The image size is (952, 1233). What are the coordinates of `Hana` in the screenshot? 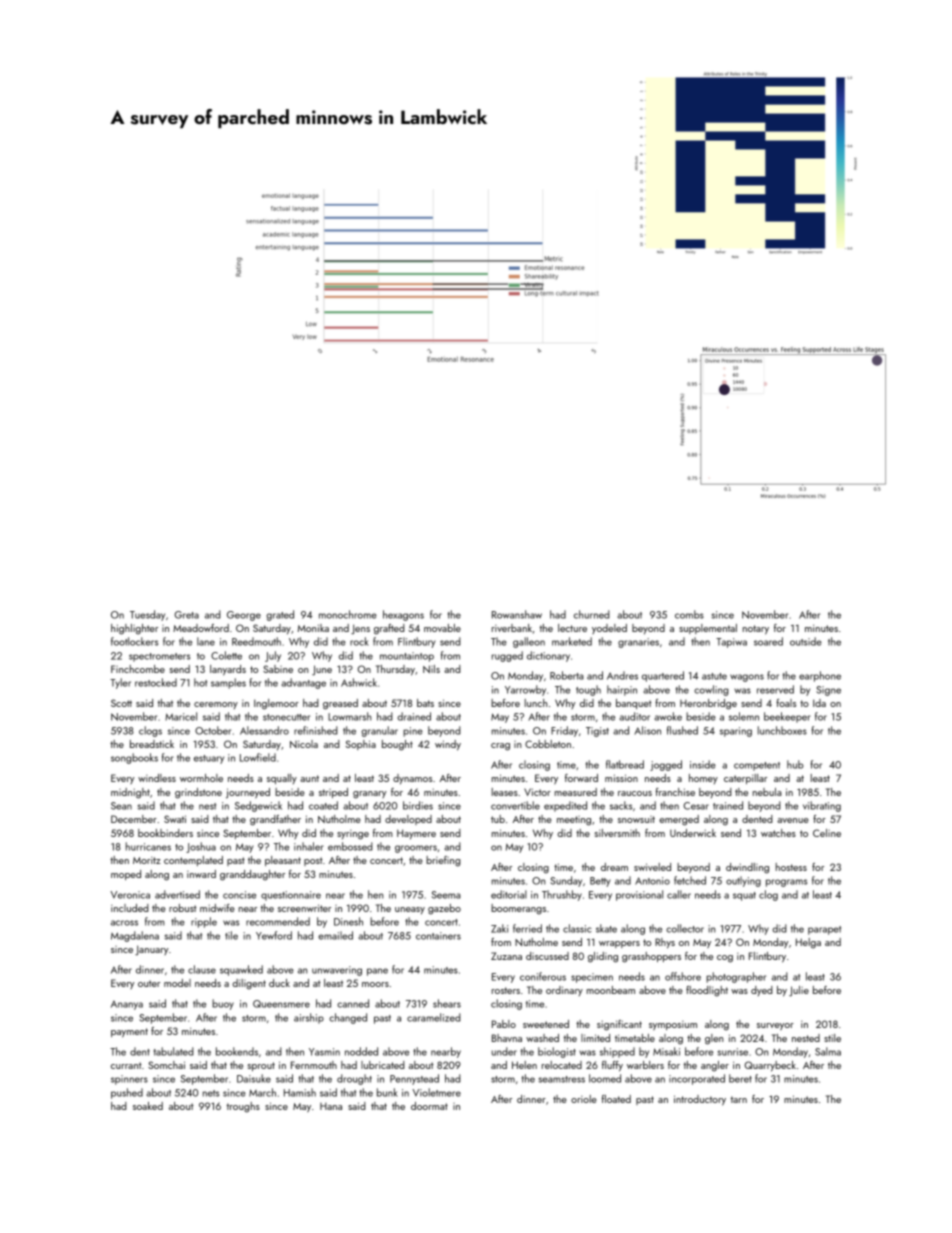 It's located at (331, 1106).
